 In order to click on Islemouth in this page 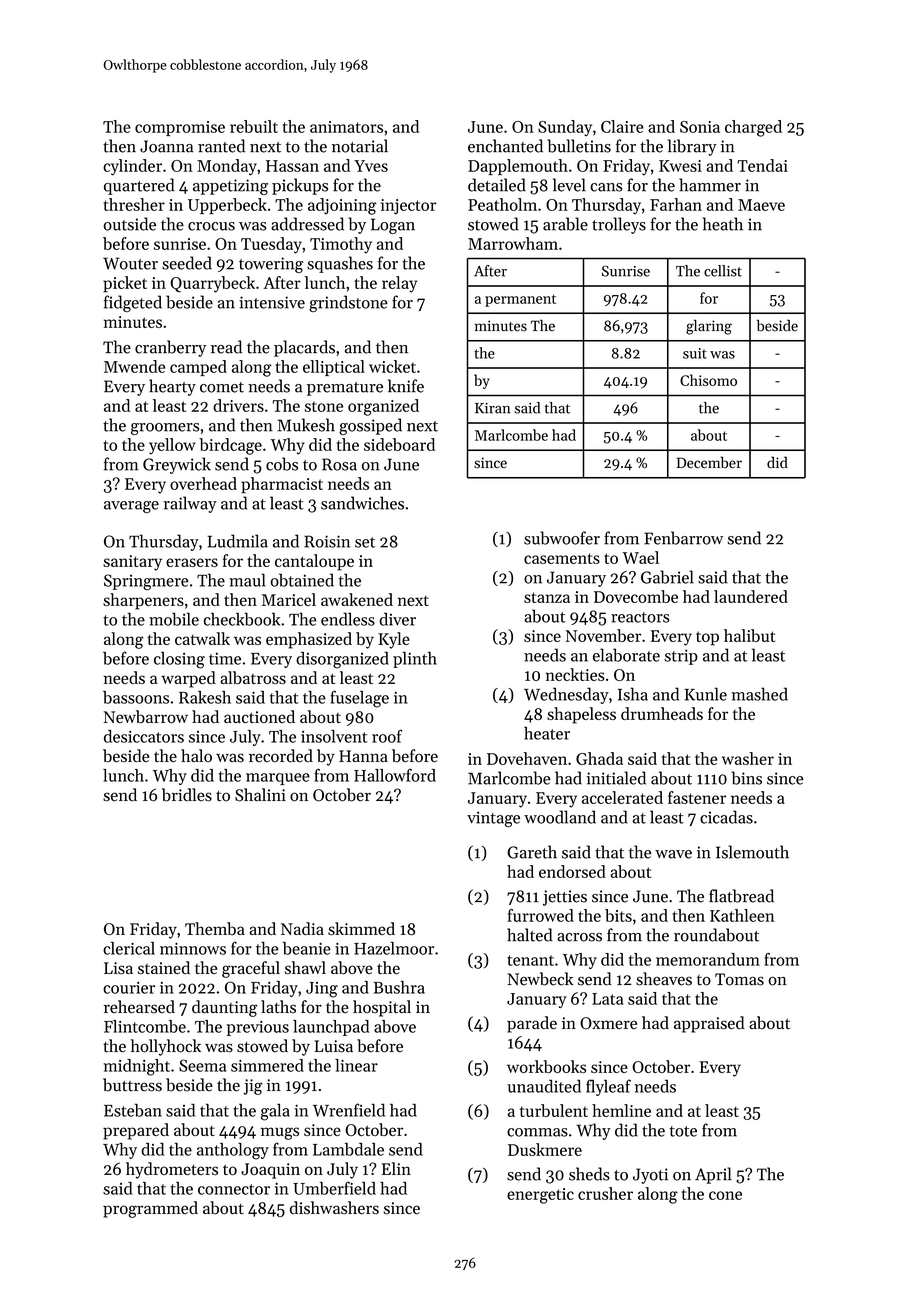, I will do `click(752, 852)`.
